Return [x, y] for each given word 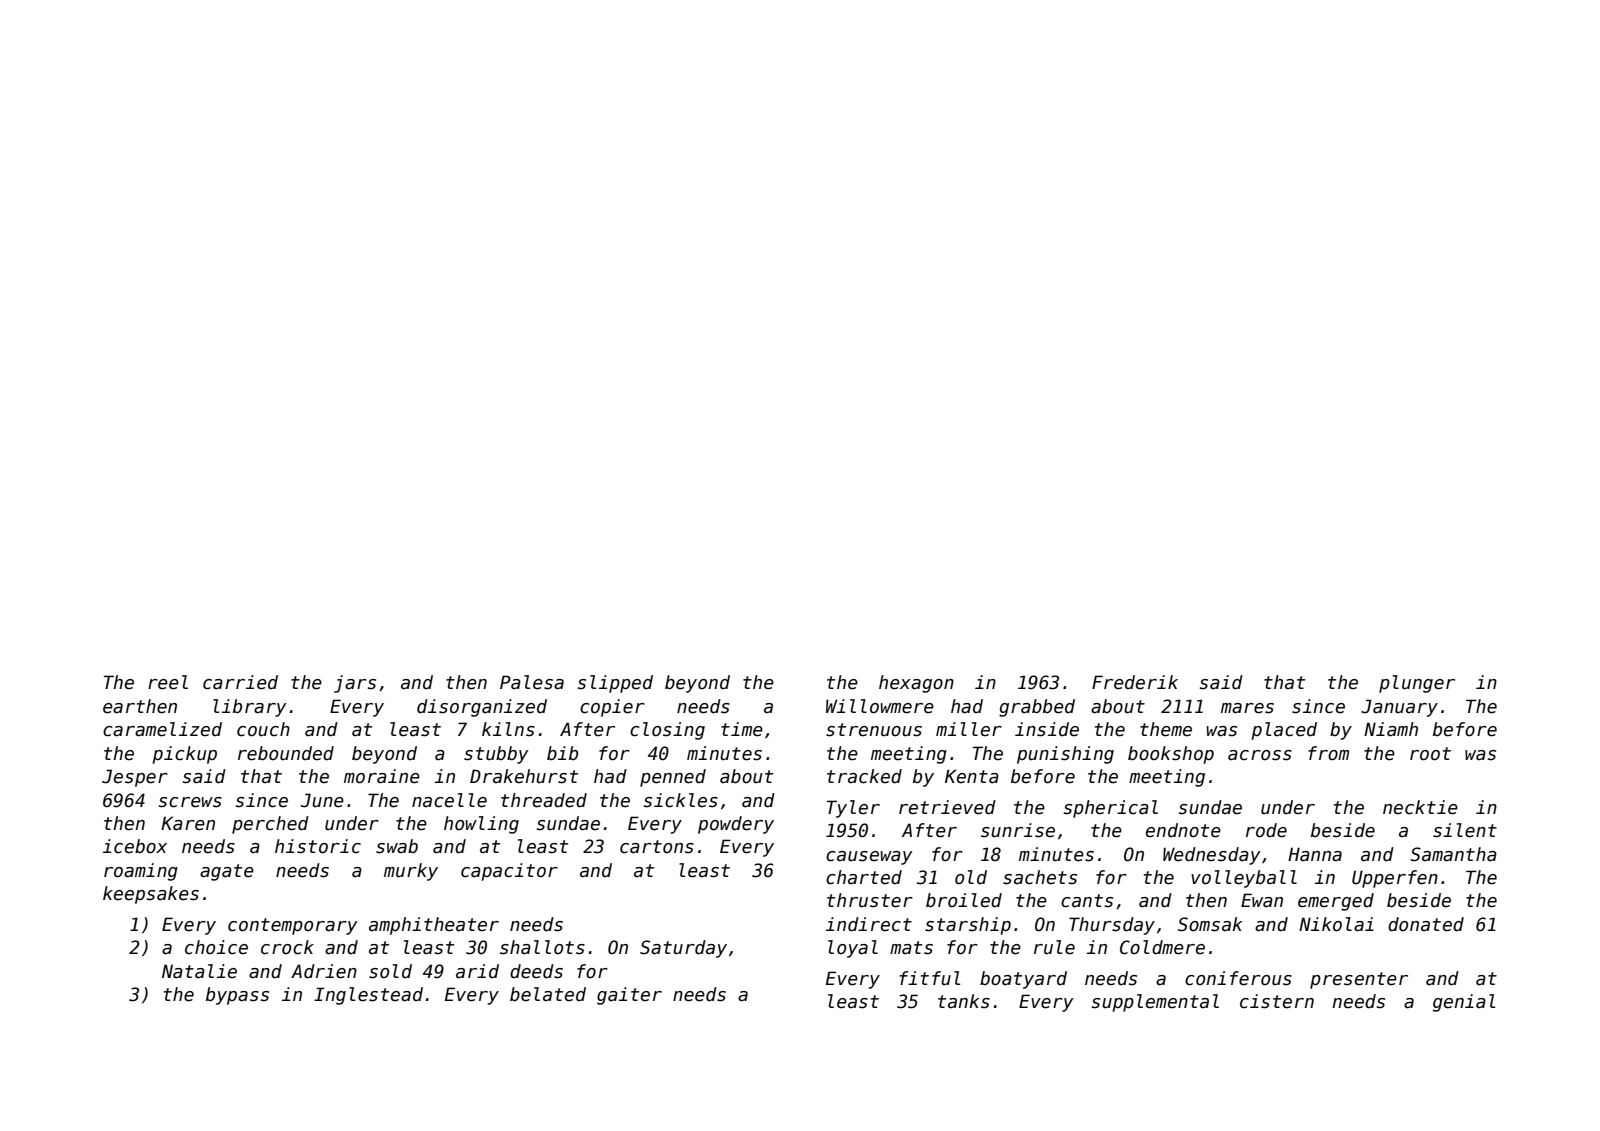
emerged [1336, 902]
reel [168, 682]
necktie [1420, 807]
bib [562, 753]
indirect [869, 924]
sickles [680, 800]
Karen [188, 823]
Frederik [1135, 682]
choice [216, 947]
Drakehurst [524, 776]
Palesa [532, 682]
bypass [237, 996]
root [1430, 754]
